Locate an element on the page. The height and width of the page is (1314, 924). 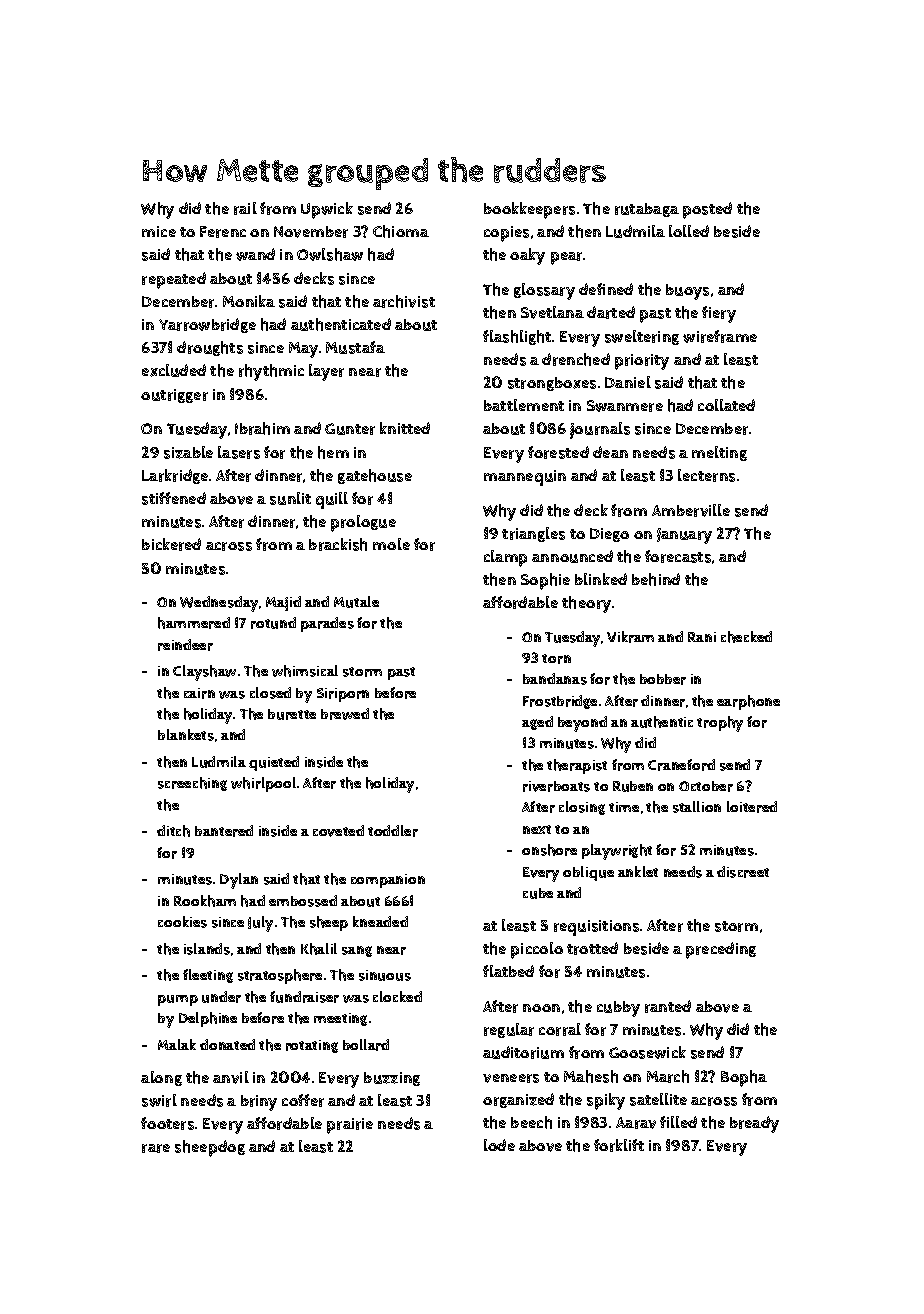
rare is located at coordinates (156, 1148).
